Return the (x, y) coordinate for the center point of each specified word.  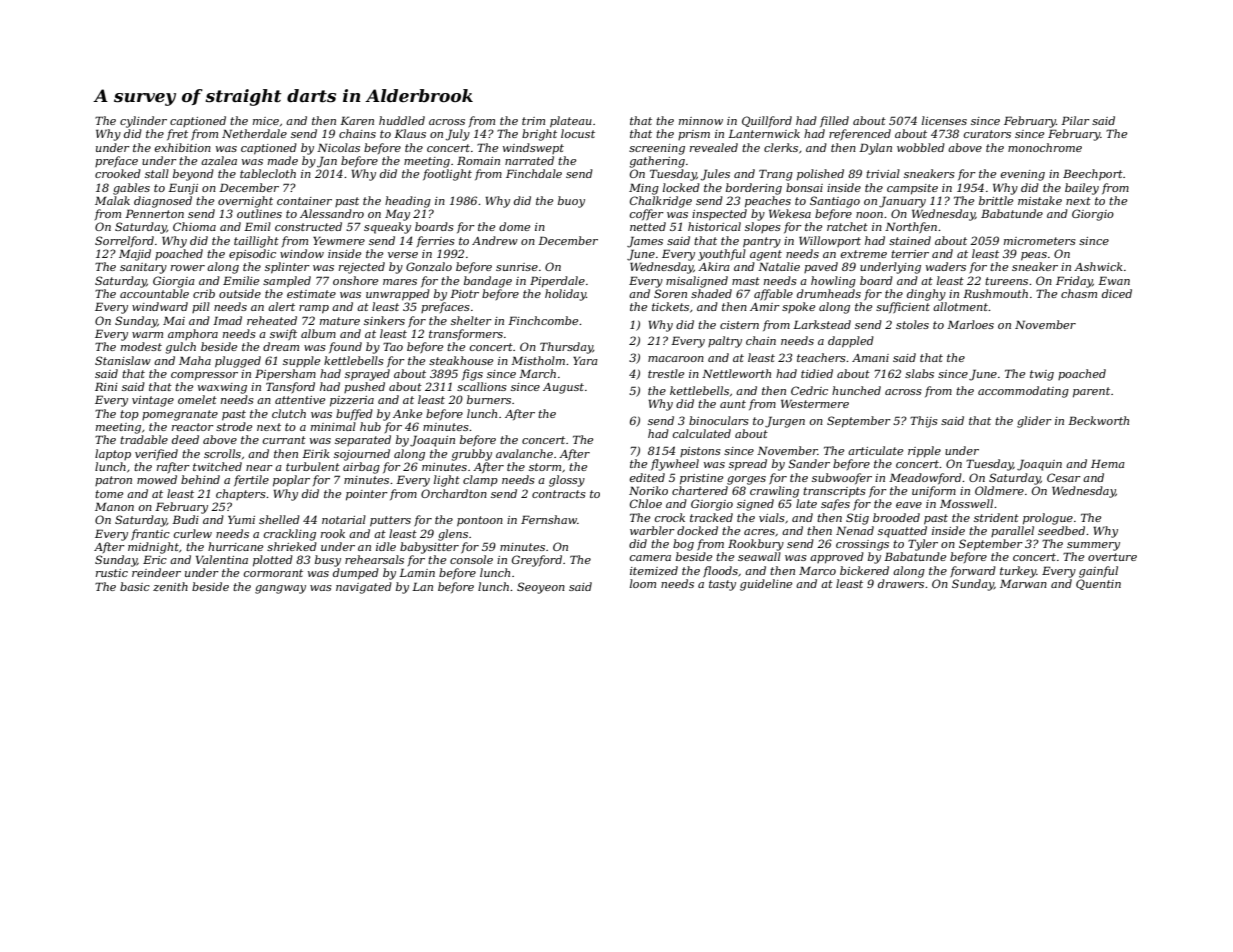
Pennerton (154, 213)
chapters (241, 494)
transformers (466, 334)
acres (759, 532)
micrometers (1040, 241)
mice (266, 121)
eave (909, 505)
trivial (883, 173)
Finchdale (534, 173)
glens (453, 535)
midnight (153, 548)
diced (1117, 293)
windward (160, 306)
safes (835, 504)
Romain (478, 160)
